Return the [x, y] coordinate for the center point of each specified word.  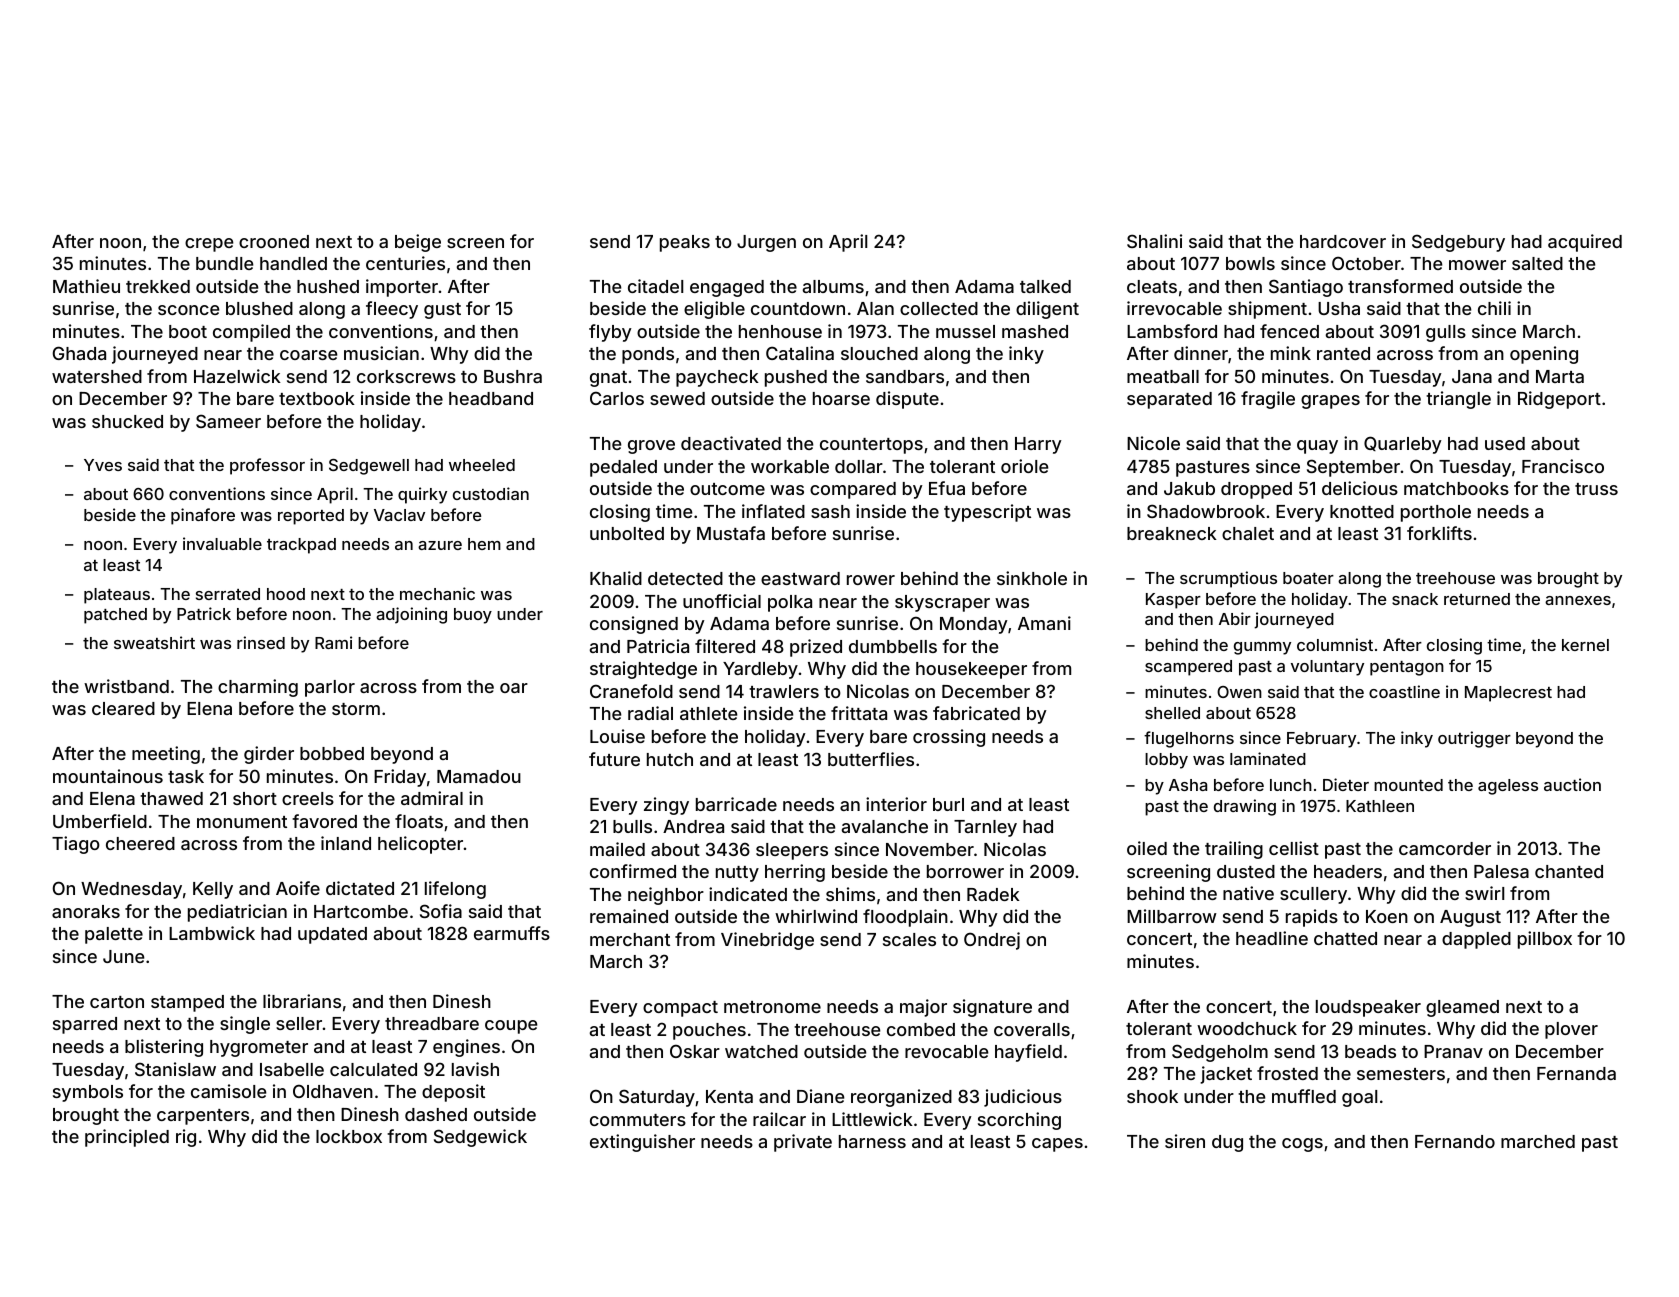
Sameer [228, 421]
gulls [1446, 333]
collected [939, 308]
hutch [670, 759]
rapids [1312, 918]
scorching [1019, 1121]
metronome [772, 1007]
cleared [123, 708]
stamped [187, 1003]
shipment [1267, 310]
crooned [274, 241]
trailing [1234, 850]
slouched [879, 353]
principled [127, 1138]
